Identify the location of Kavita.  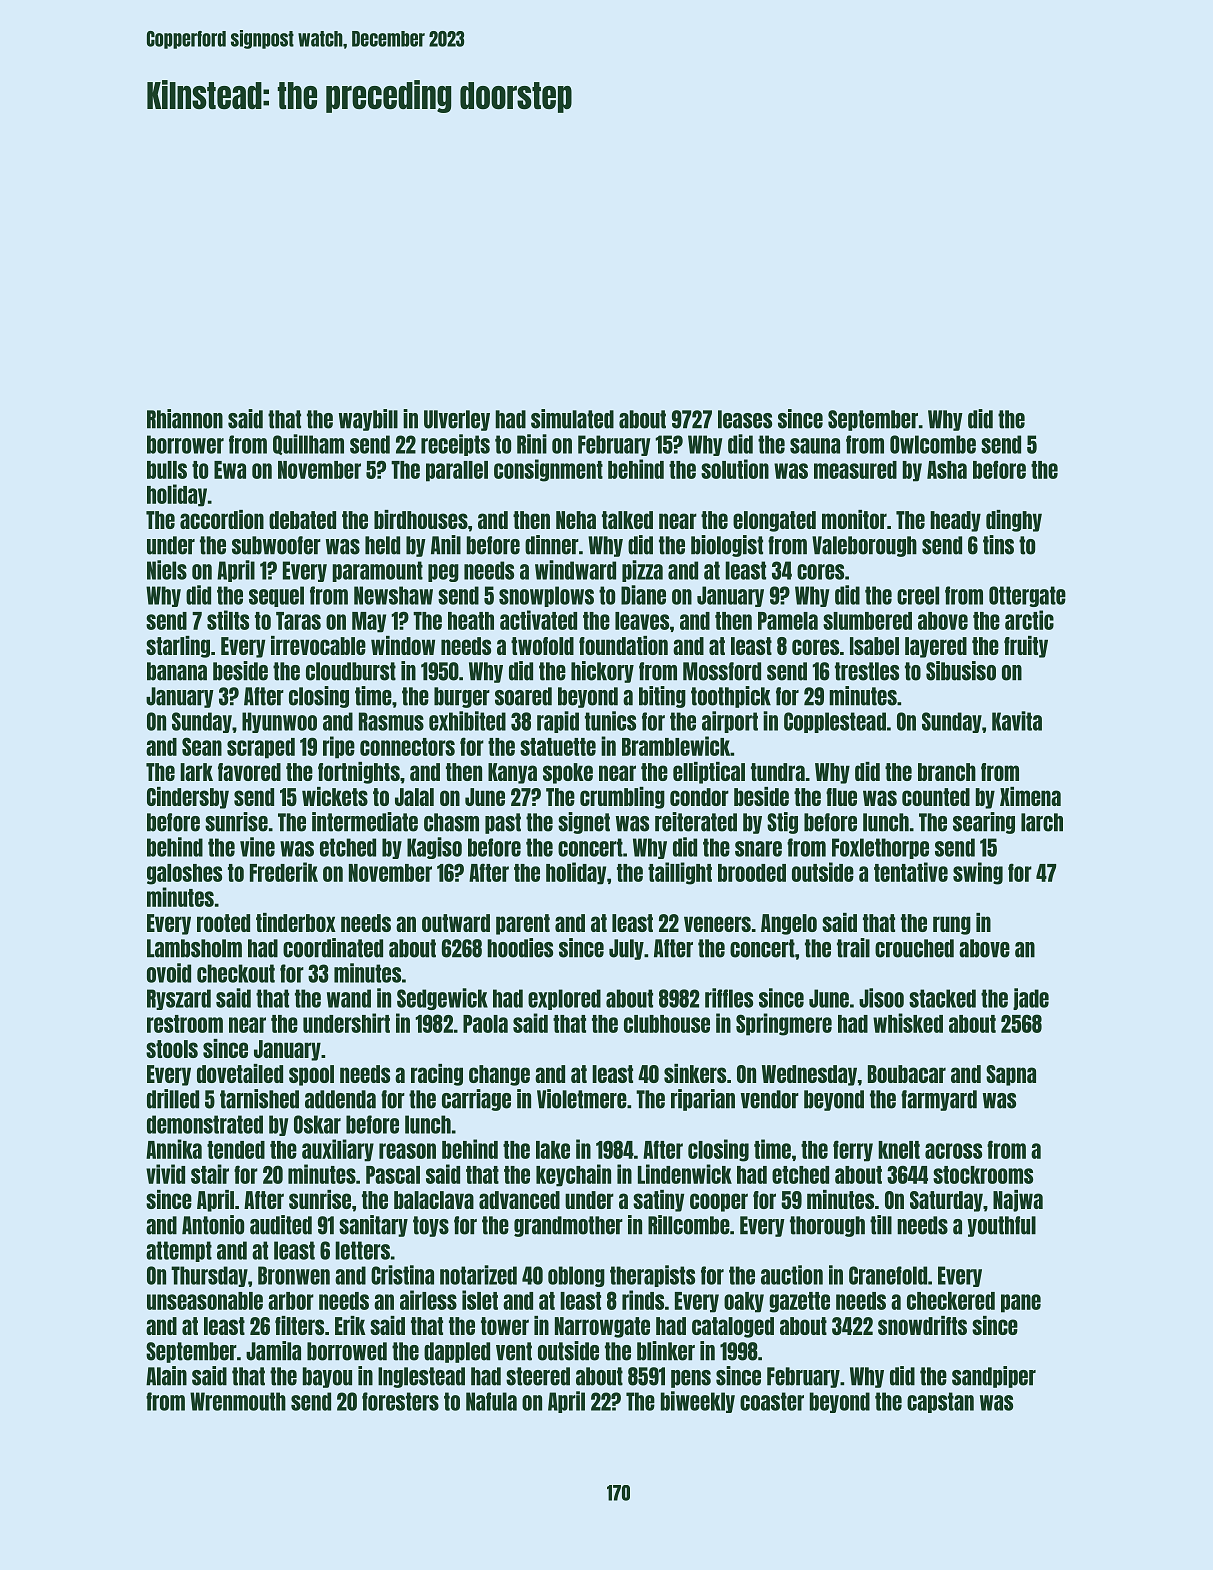
(1017, 721).
